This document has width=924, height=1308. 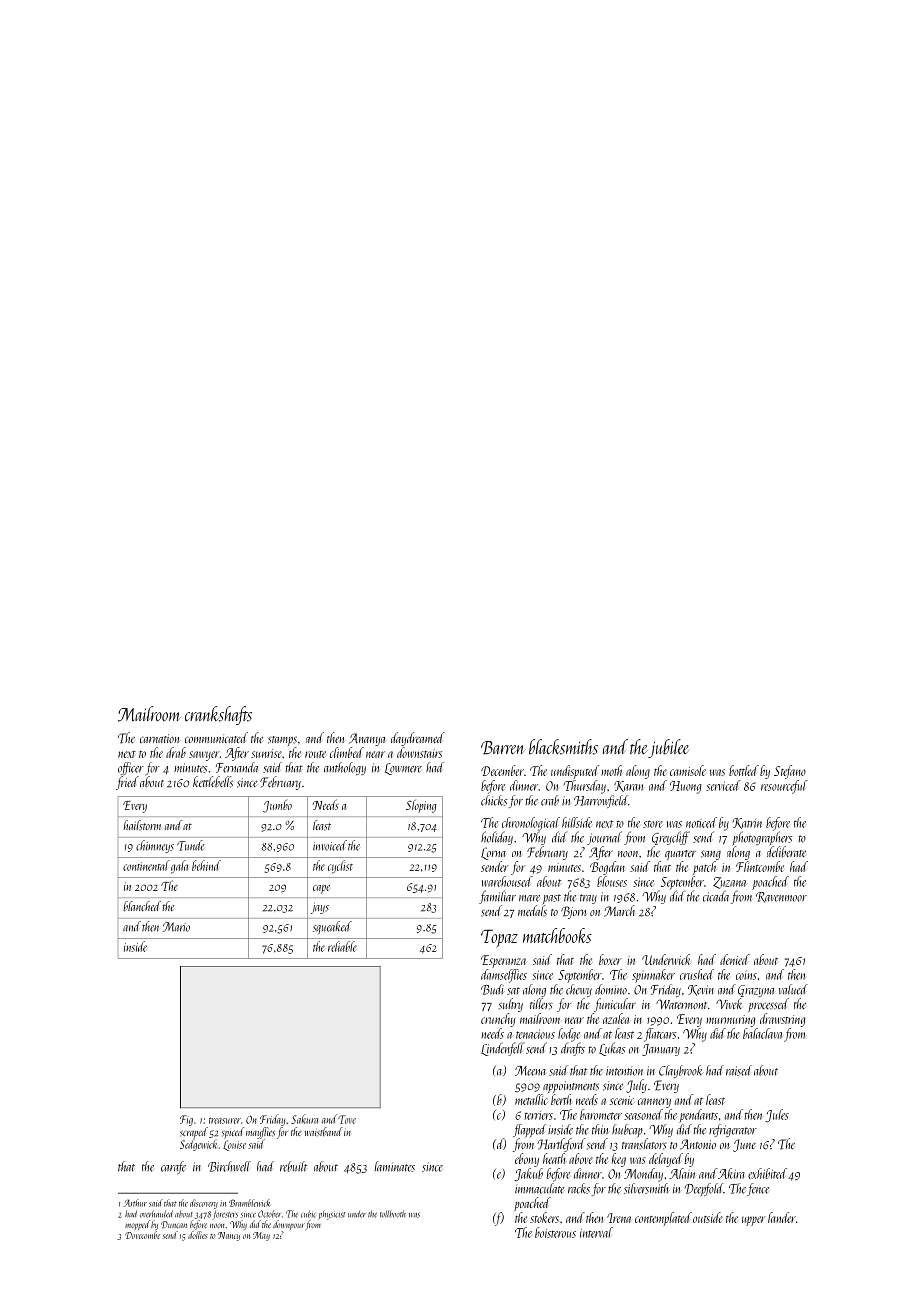 What do you see at coordinates (747, 823) in the document?
I see `Katrin` at bounding box center [747, 823].
